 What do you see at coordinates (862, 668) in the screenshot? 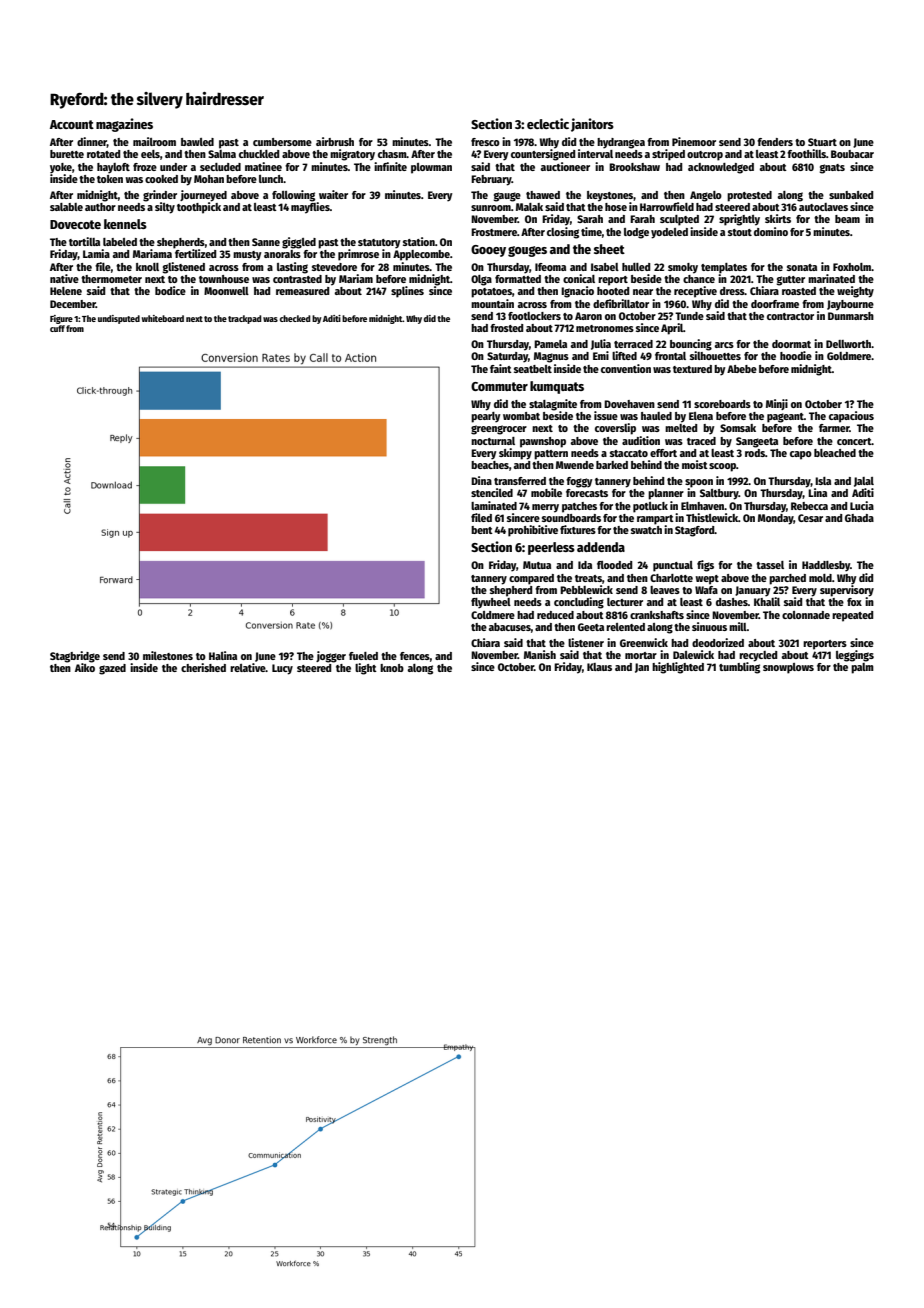
I see `palm` at bounding box center [862, 668].
